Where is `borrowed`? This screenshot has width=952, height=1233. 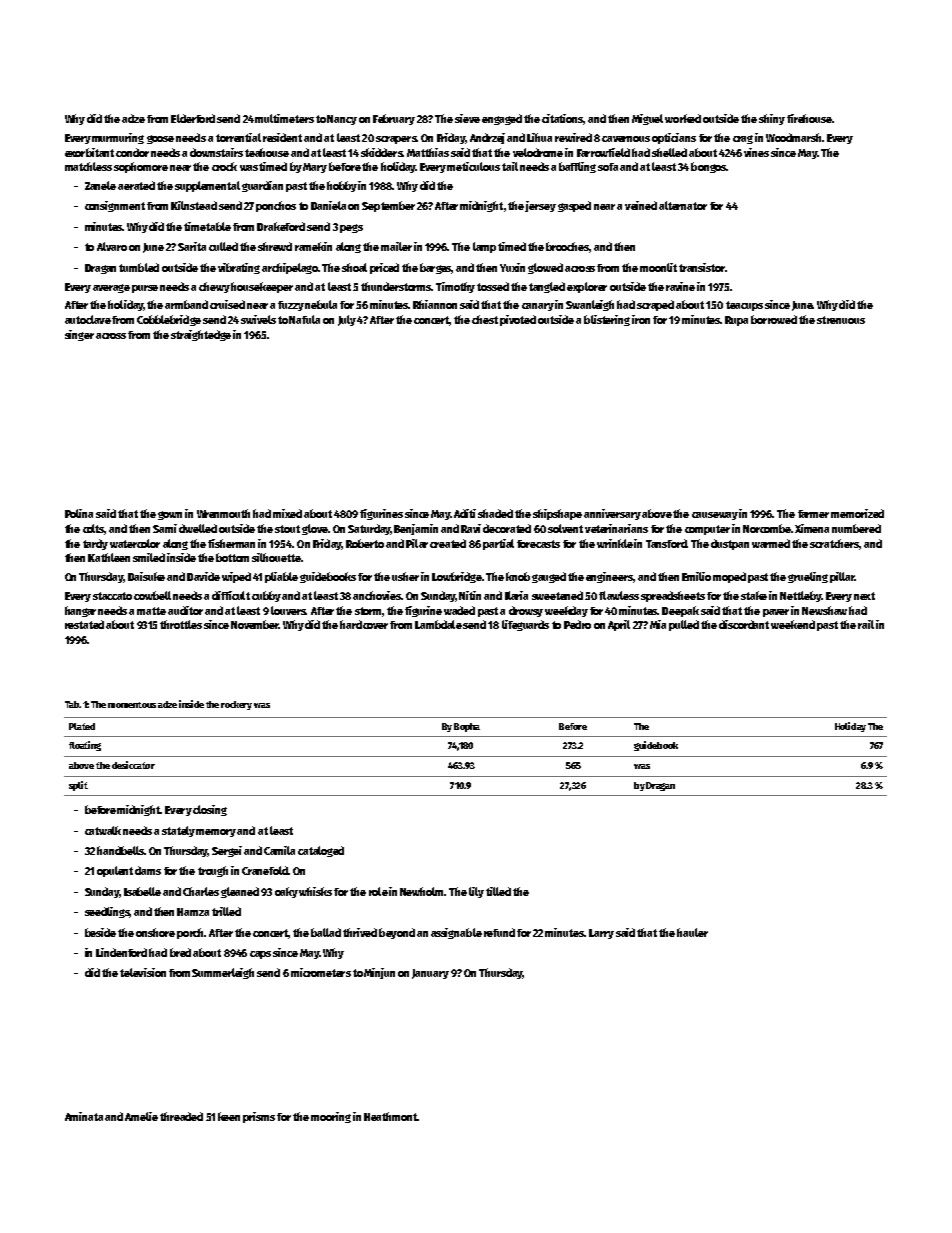 borrowed is located at coordinates (774, 319).
